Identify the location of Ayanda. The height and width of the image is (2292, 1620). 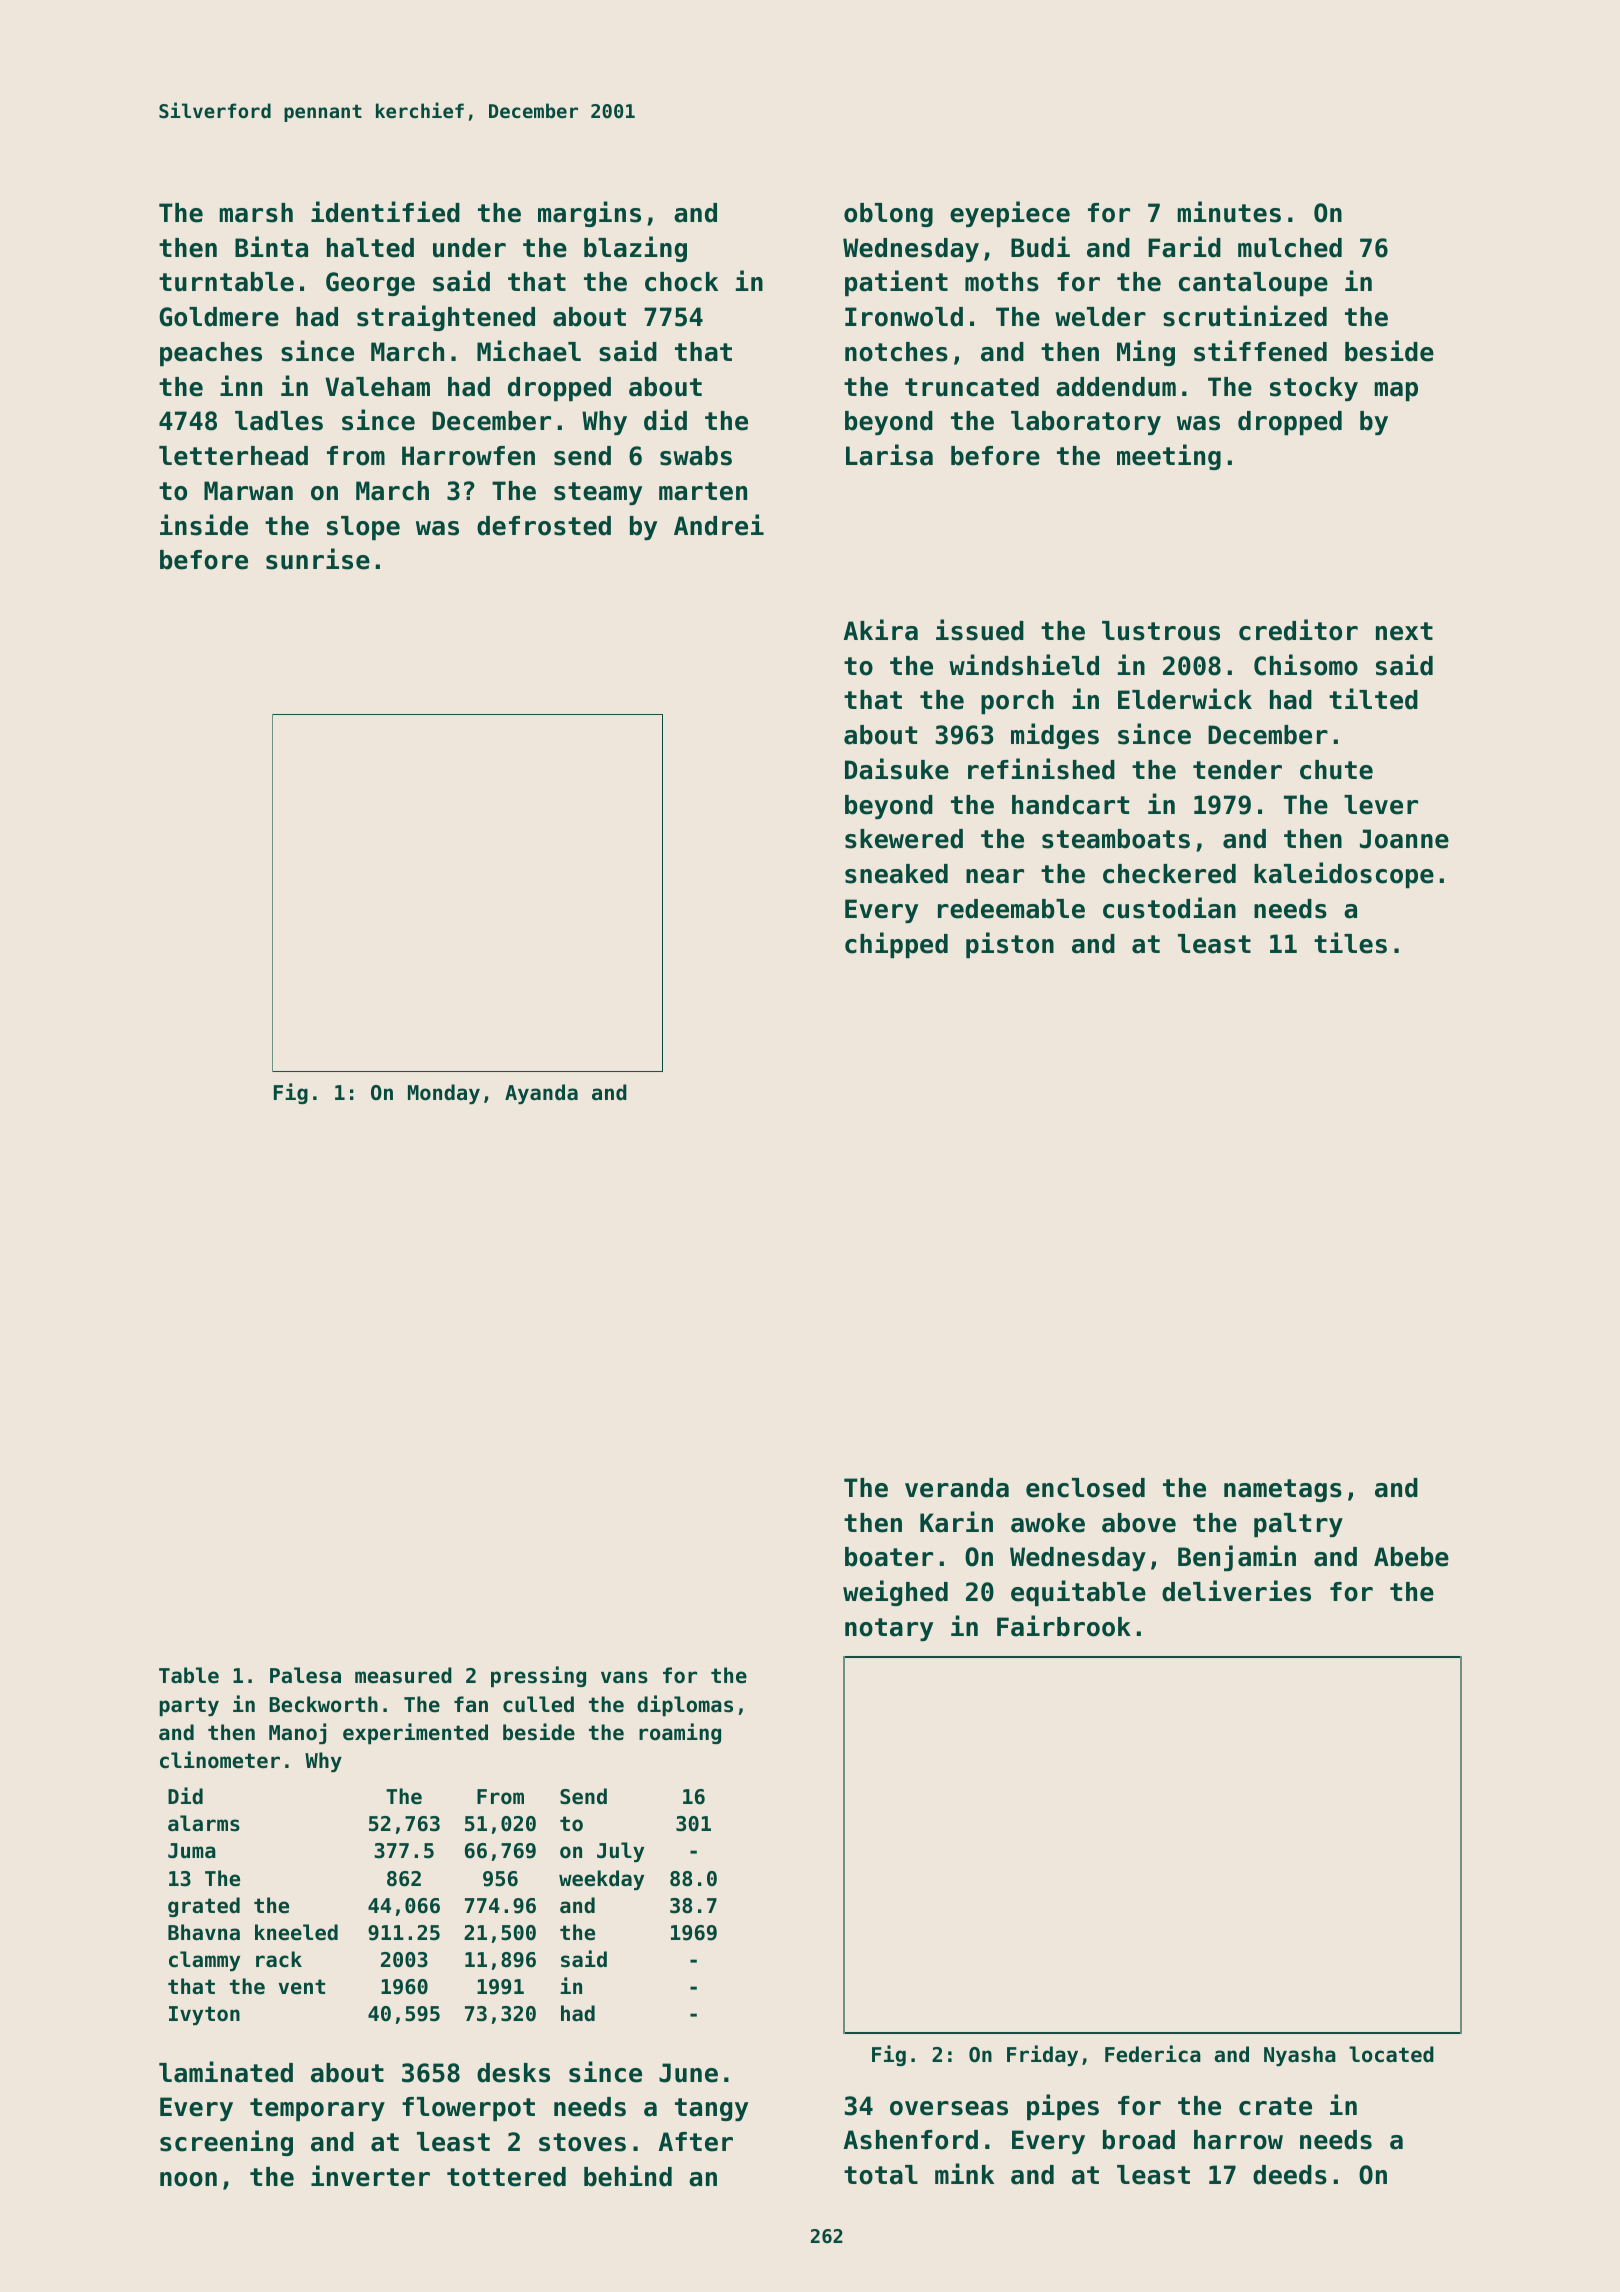
(541, 1094).
